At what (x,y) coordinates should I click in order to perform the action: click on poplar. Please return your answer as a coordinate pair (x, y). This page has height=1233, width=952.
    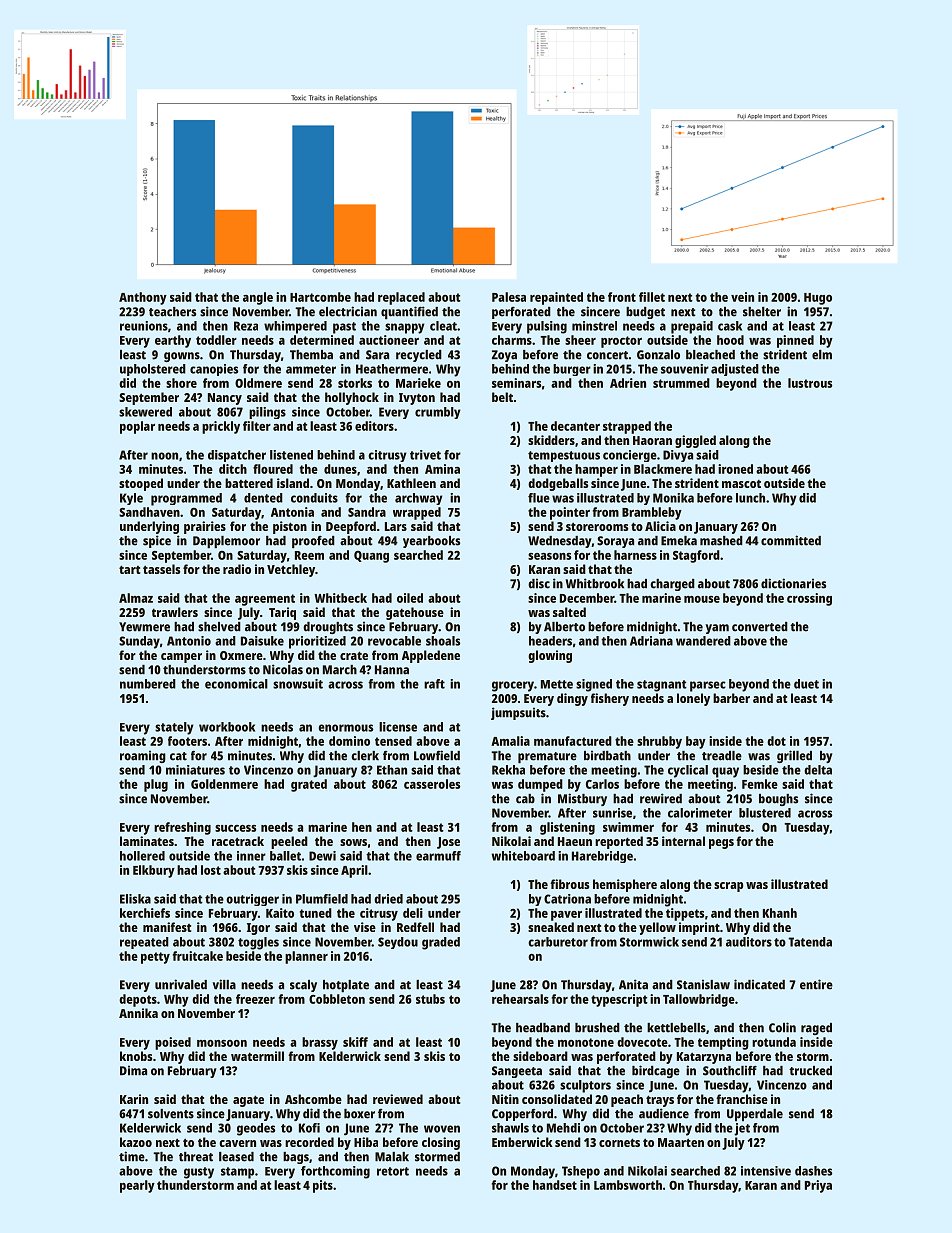
    Looking at the image, I should click on (137, 427).
